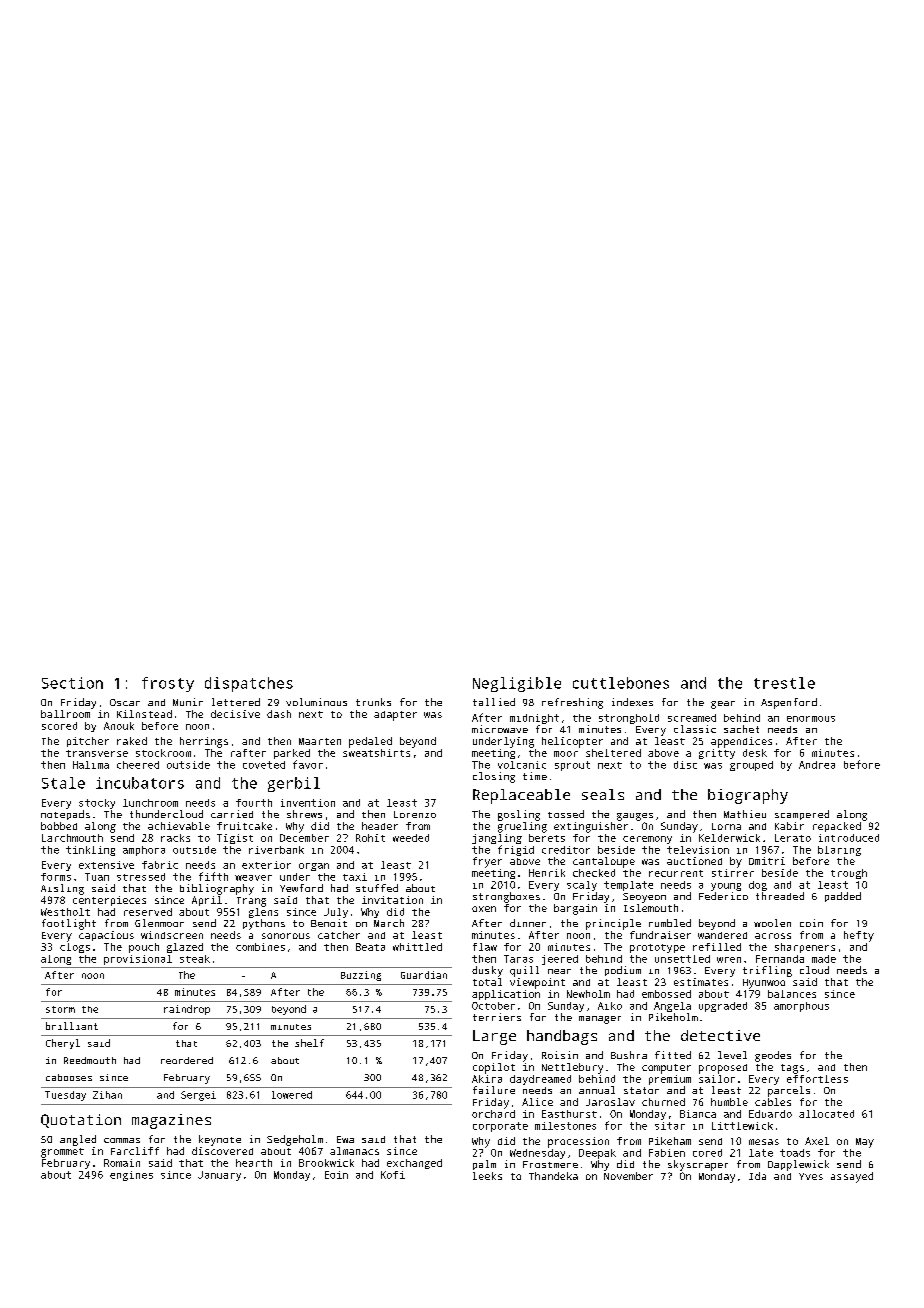 Image resolution: width=924 pixels, height=1308 pixels. I want to click on taxi, so click(355, 877).
